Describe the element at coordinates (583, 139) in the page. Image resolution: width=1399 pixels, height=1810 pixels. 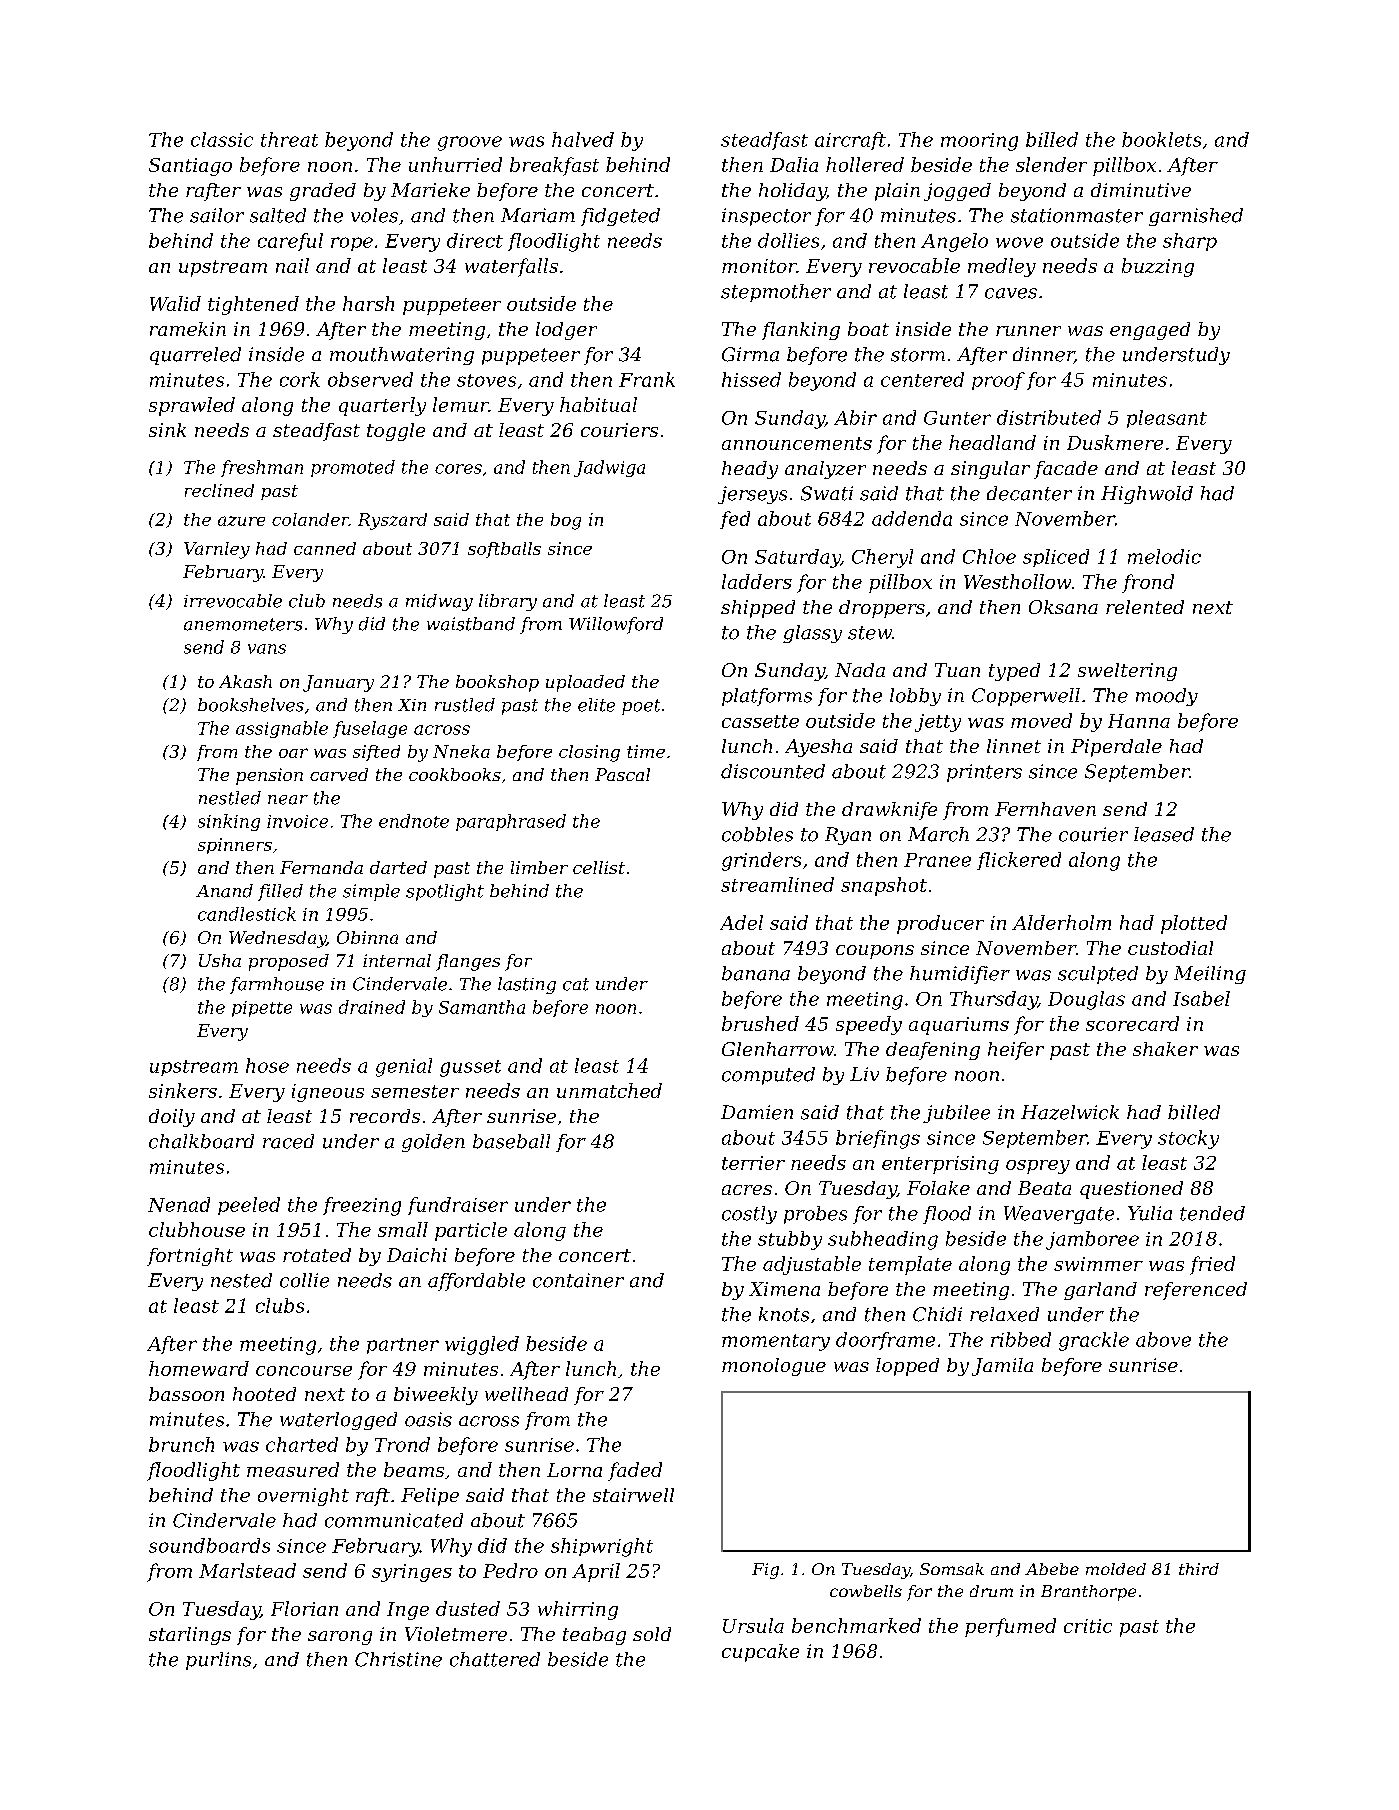
I see `halved` at that location.
